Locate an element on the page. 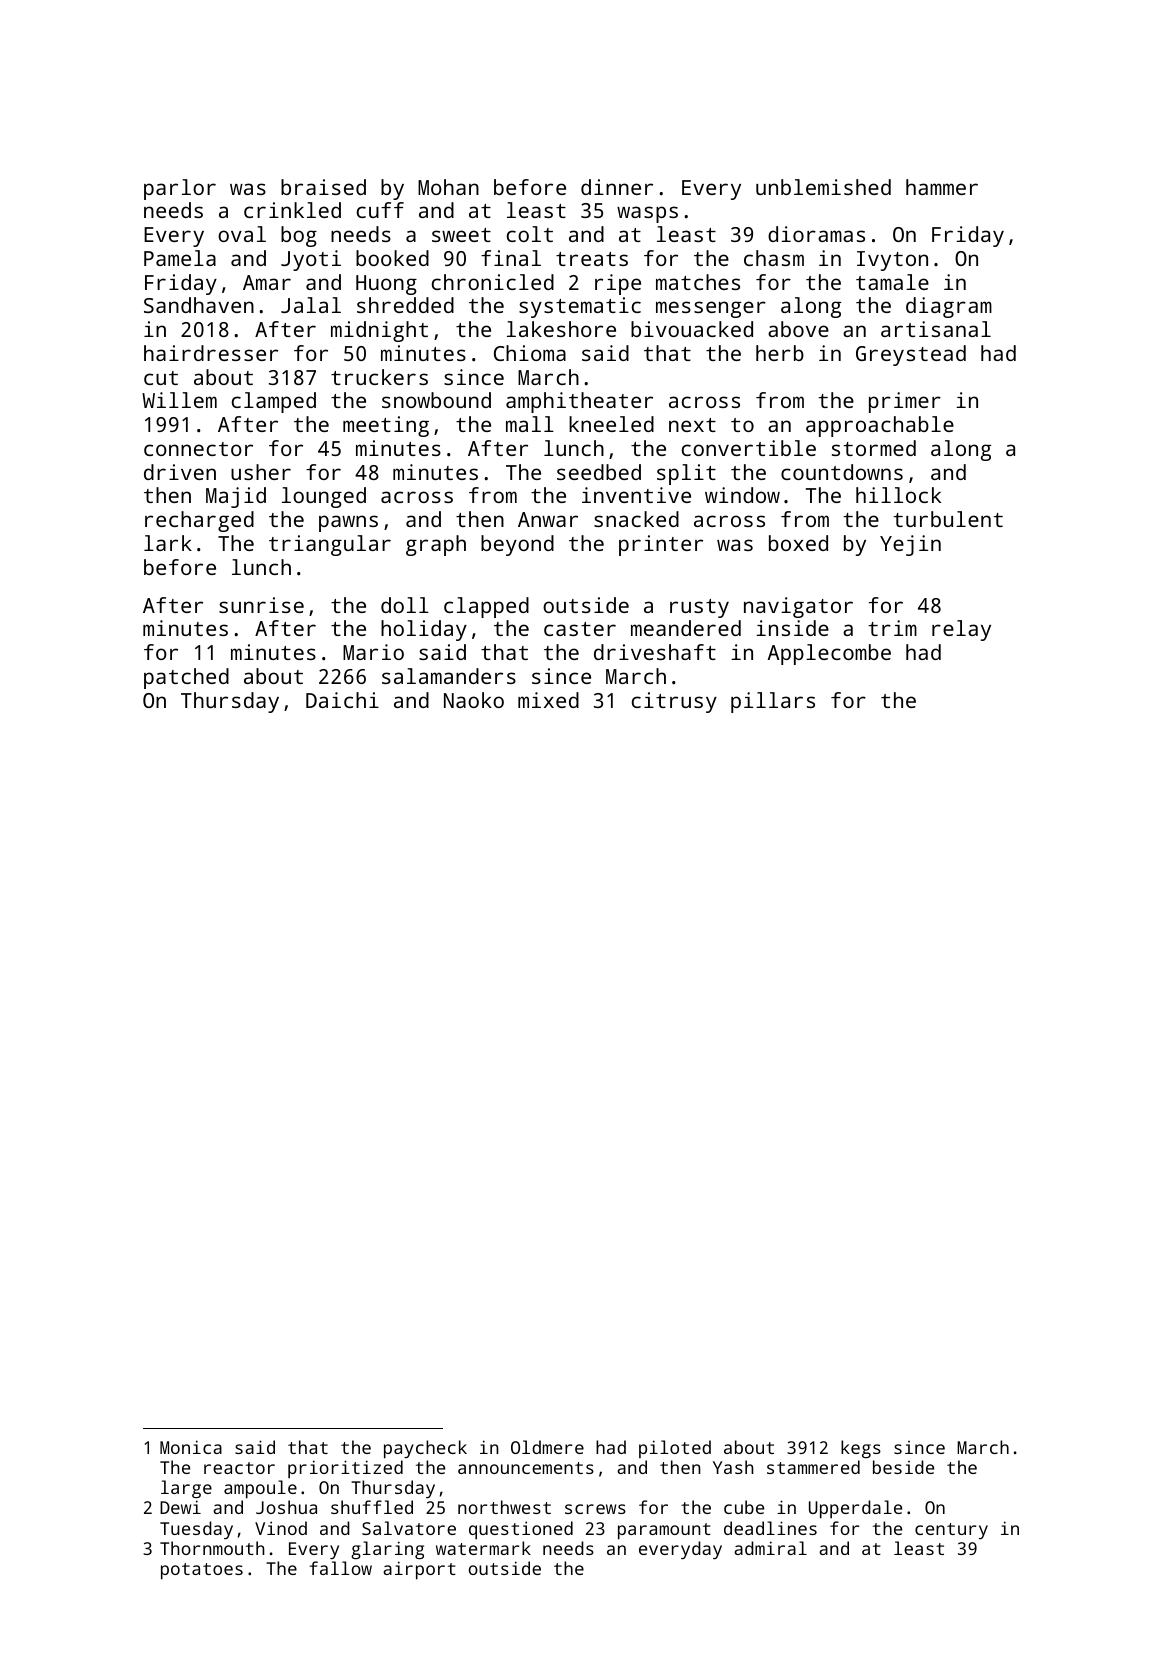 This document has width=1165, height=1654. Monica is located at coordinates (191, 1447).
